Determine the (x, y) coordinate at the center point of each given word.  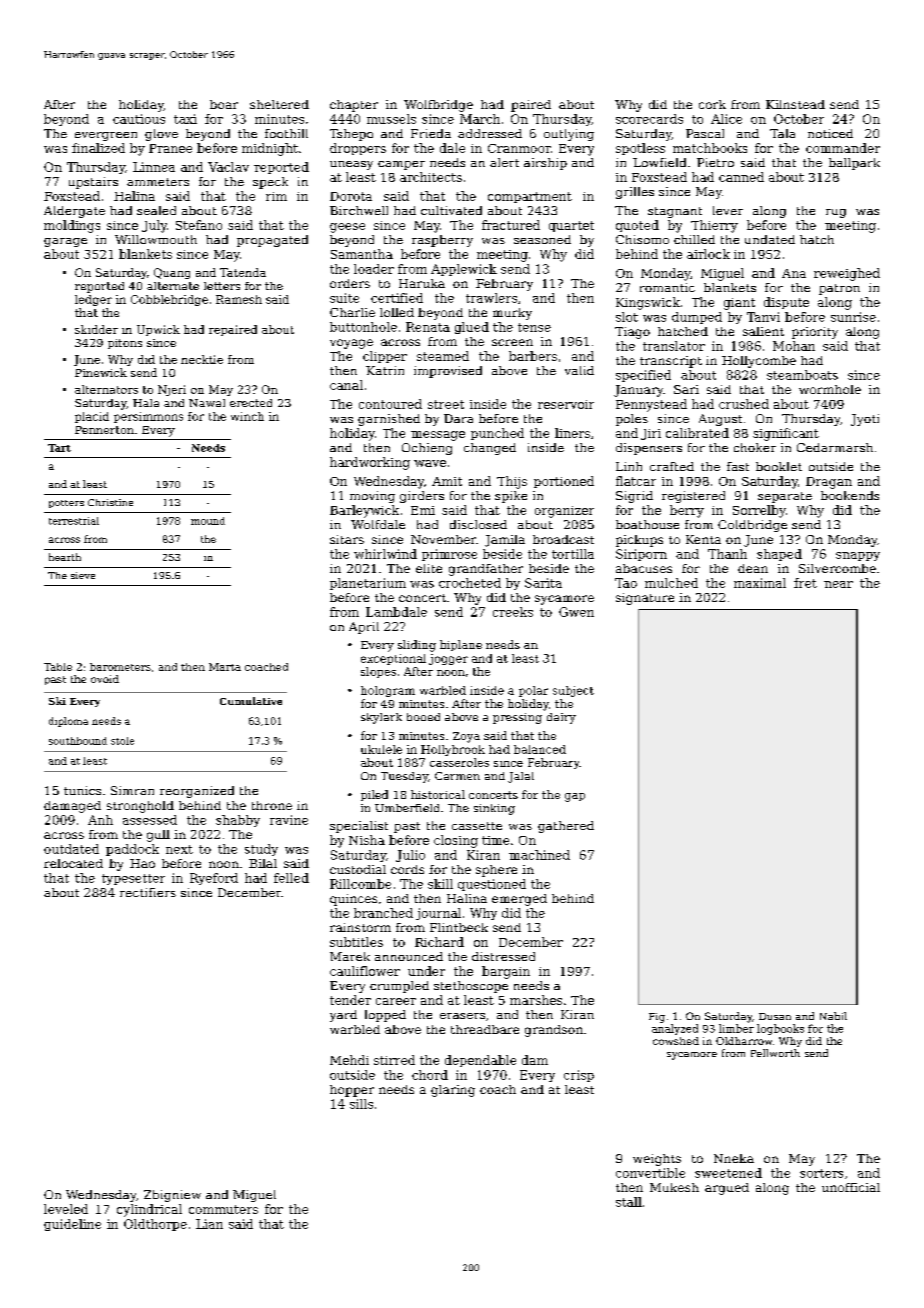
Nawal (207, 403)
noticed (830, 133)
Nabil (833, 1016)
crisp (579, 1076)
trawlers (491, 298)
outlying (569, 135)
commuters (223, 1209)
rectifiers (148, 892)
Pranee (170, 148)
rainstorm (360, 927)
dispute (786, 303)
